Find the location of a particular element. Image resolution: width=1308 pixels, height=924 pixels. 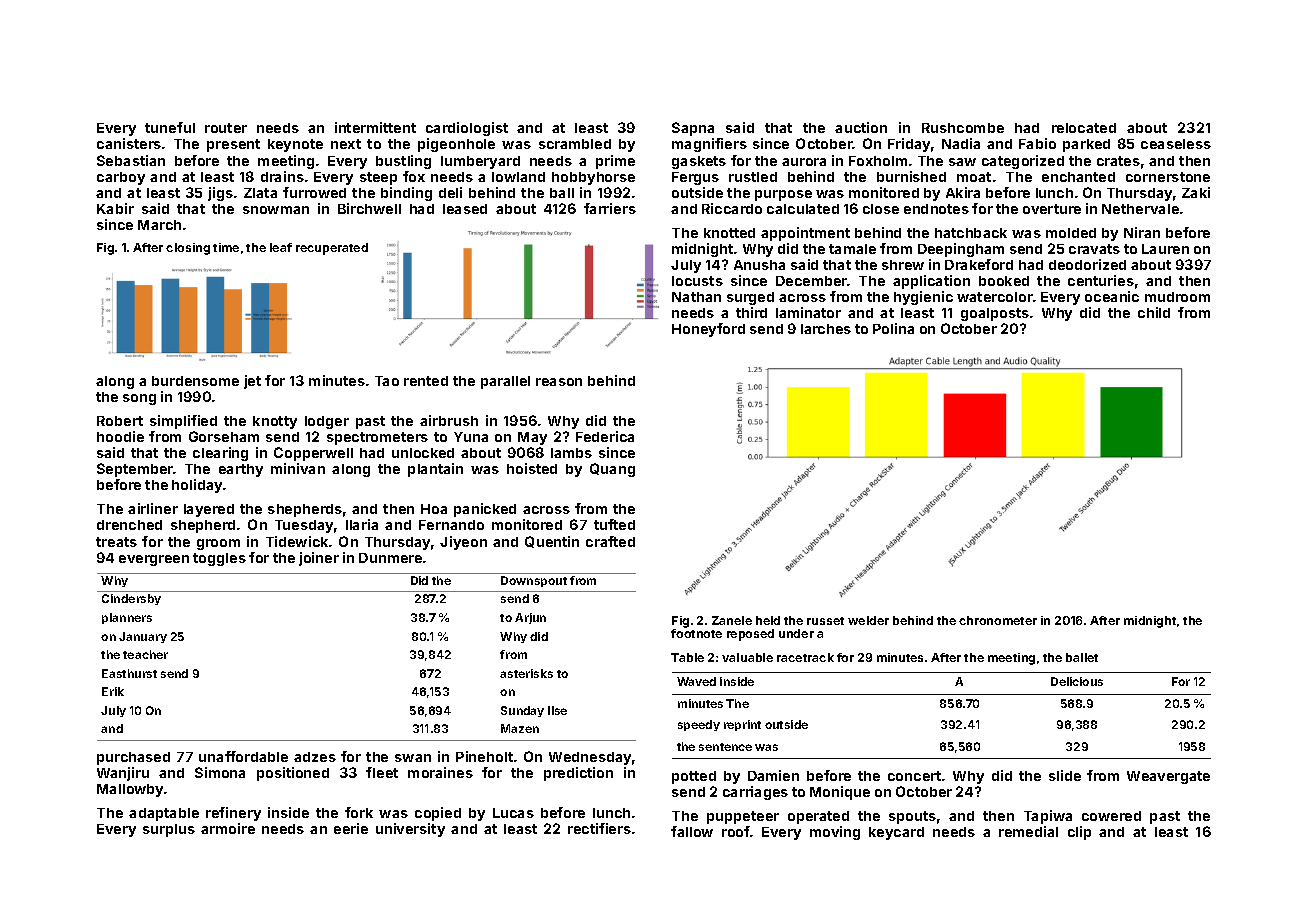

concert is located at coordinates (914, 776).
